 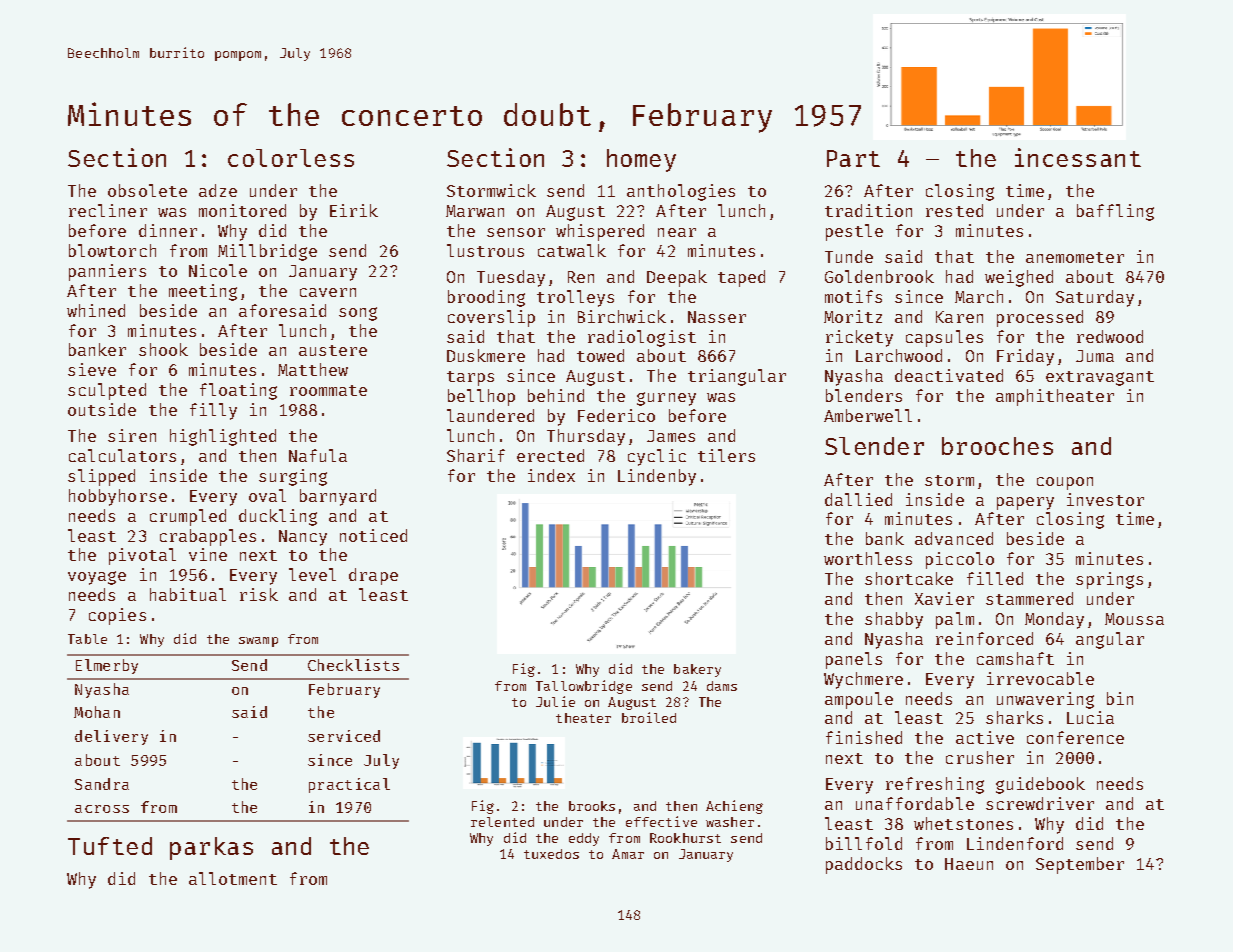 What do you see at coordinates (641, 160) in the screenshot?
I see `homey` at bounding box center [641, 160].
